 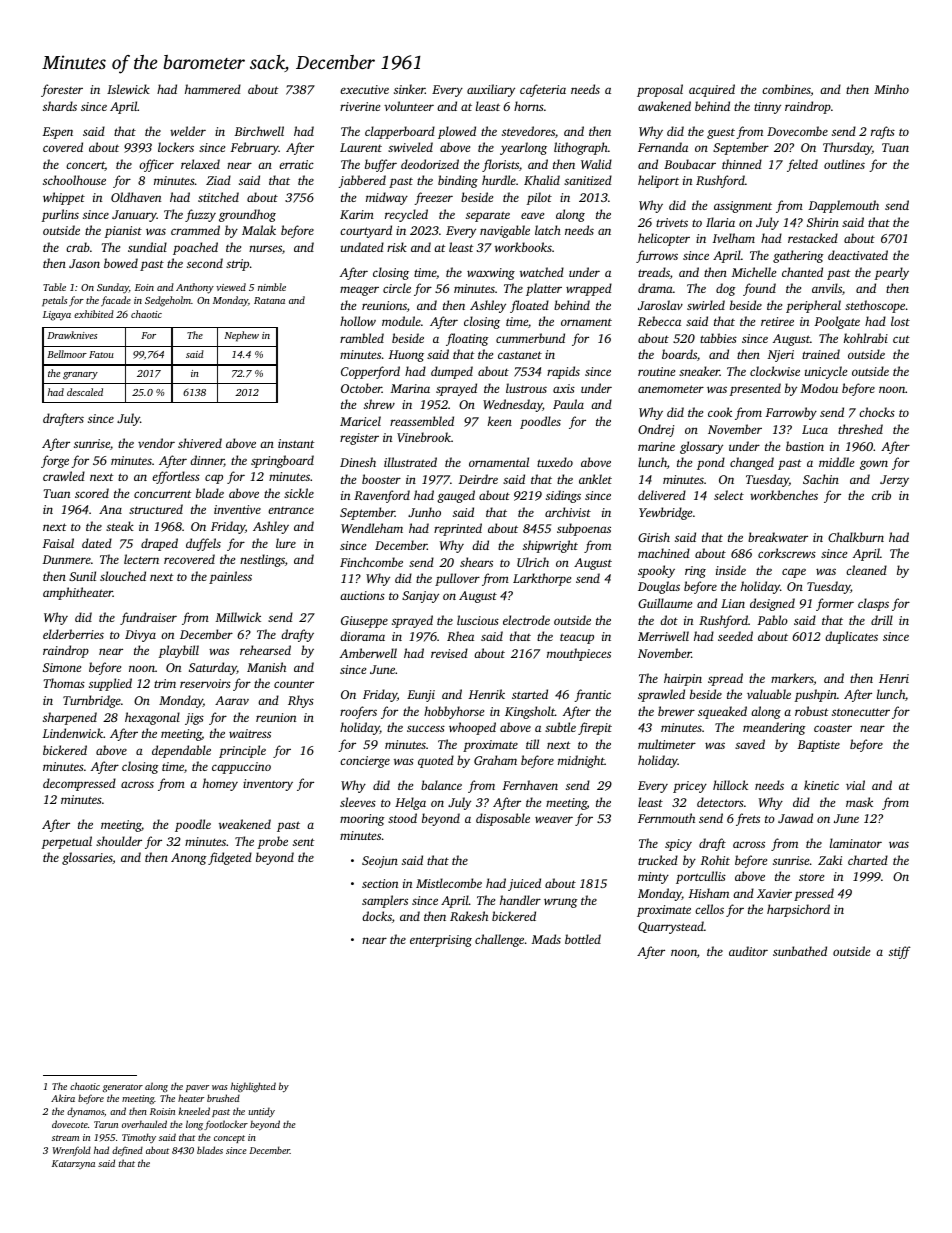 What do you see at coordinates (85, 392) in the document?
I see `descaled` at bounding box center [85, 392].
